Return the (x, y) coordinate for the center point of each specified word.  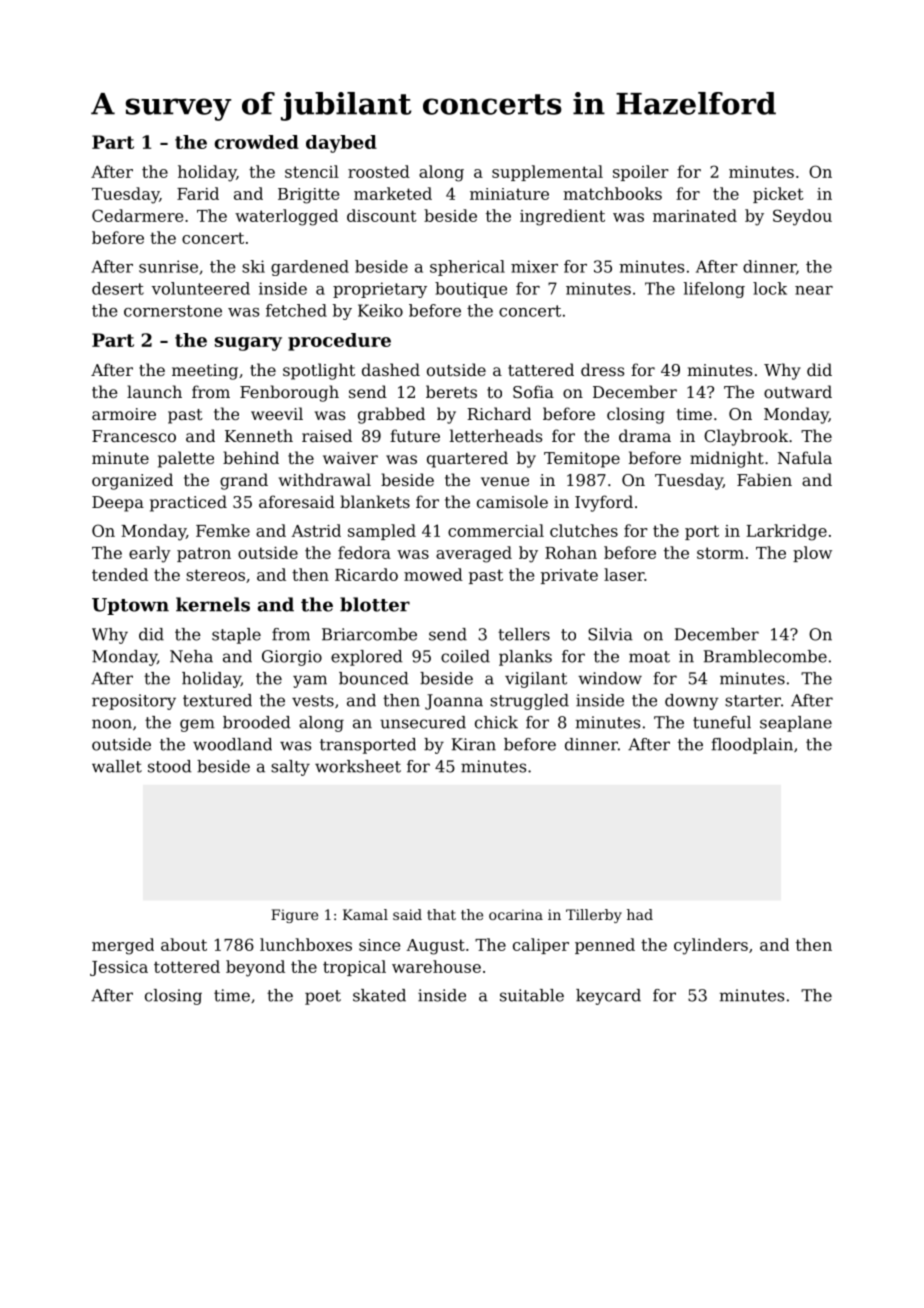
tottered (187, 966)
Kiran (474, 744)
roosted (379, 171)
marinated (695, 215)
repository (134, 702)
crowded (257, 142)
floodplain (752, 746)
